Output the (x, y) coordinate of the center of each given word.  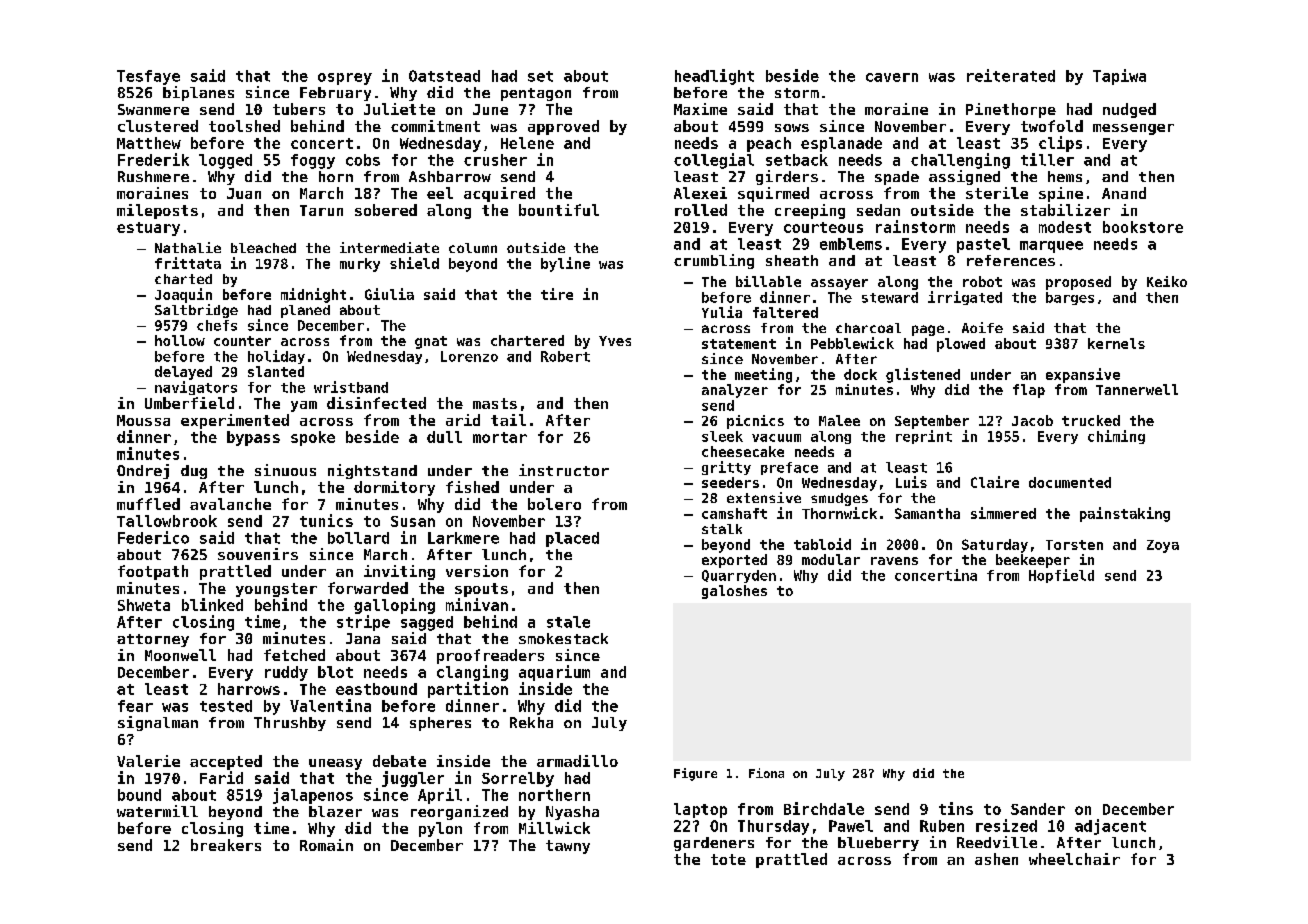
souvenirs (258, 554)
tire (557, 294)
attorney (153, 640)
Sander (1038, 809)
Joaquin (183, 295)
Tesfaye (148, 77)
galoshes (734, 592)
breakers (226, 845)
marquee (1051, 247)
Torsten (1074, 545)
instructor (564, 470)
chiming (1116, 437)
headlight (714, 77)
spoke (313, 438)
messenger (1133, 129)
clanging (472, 673)
